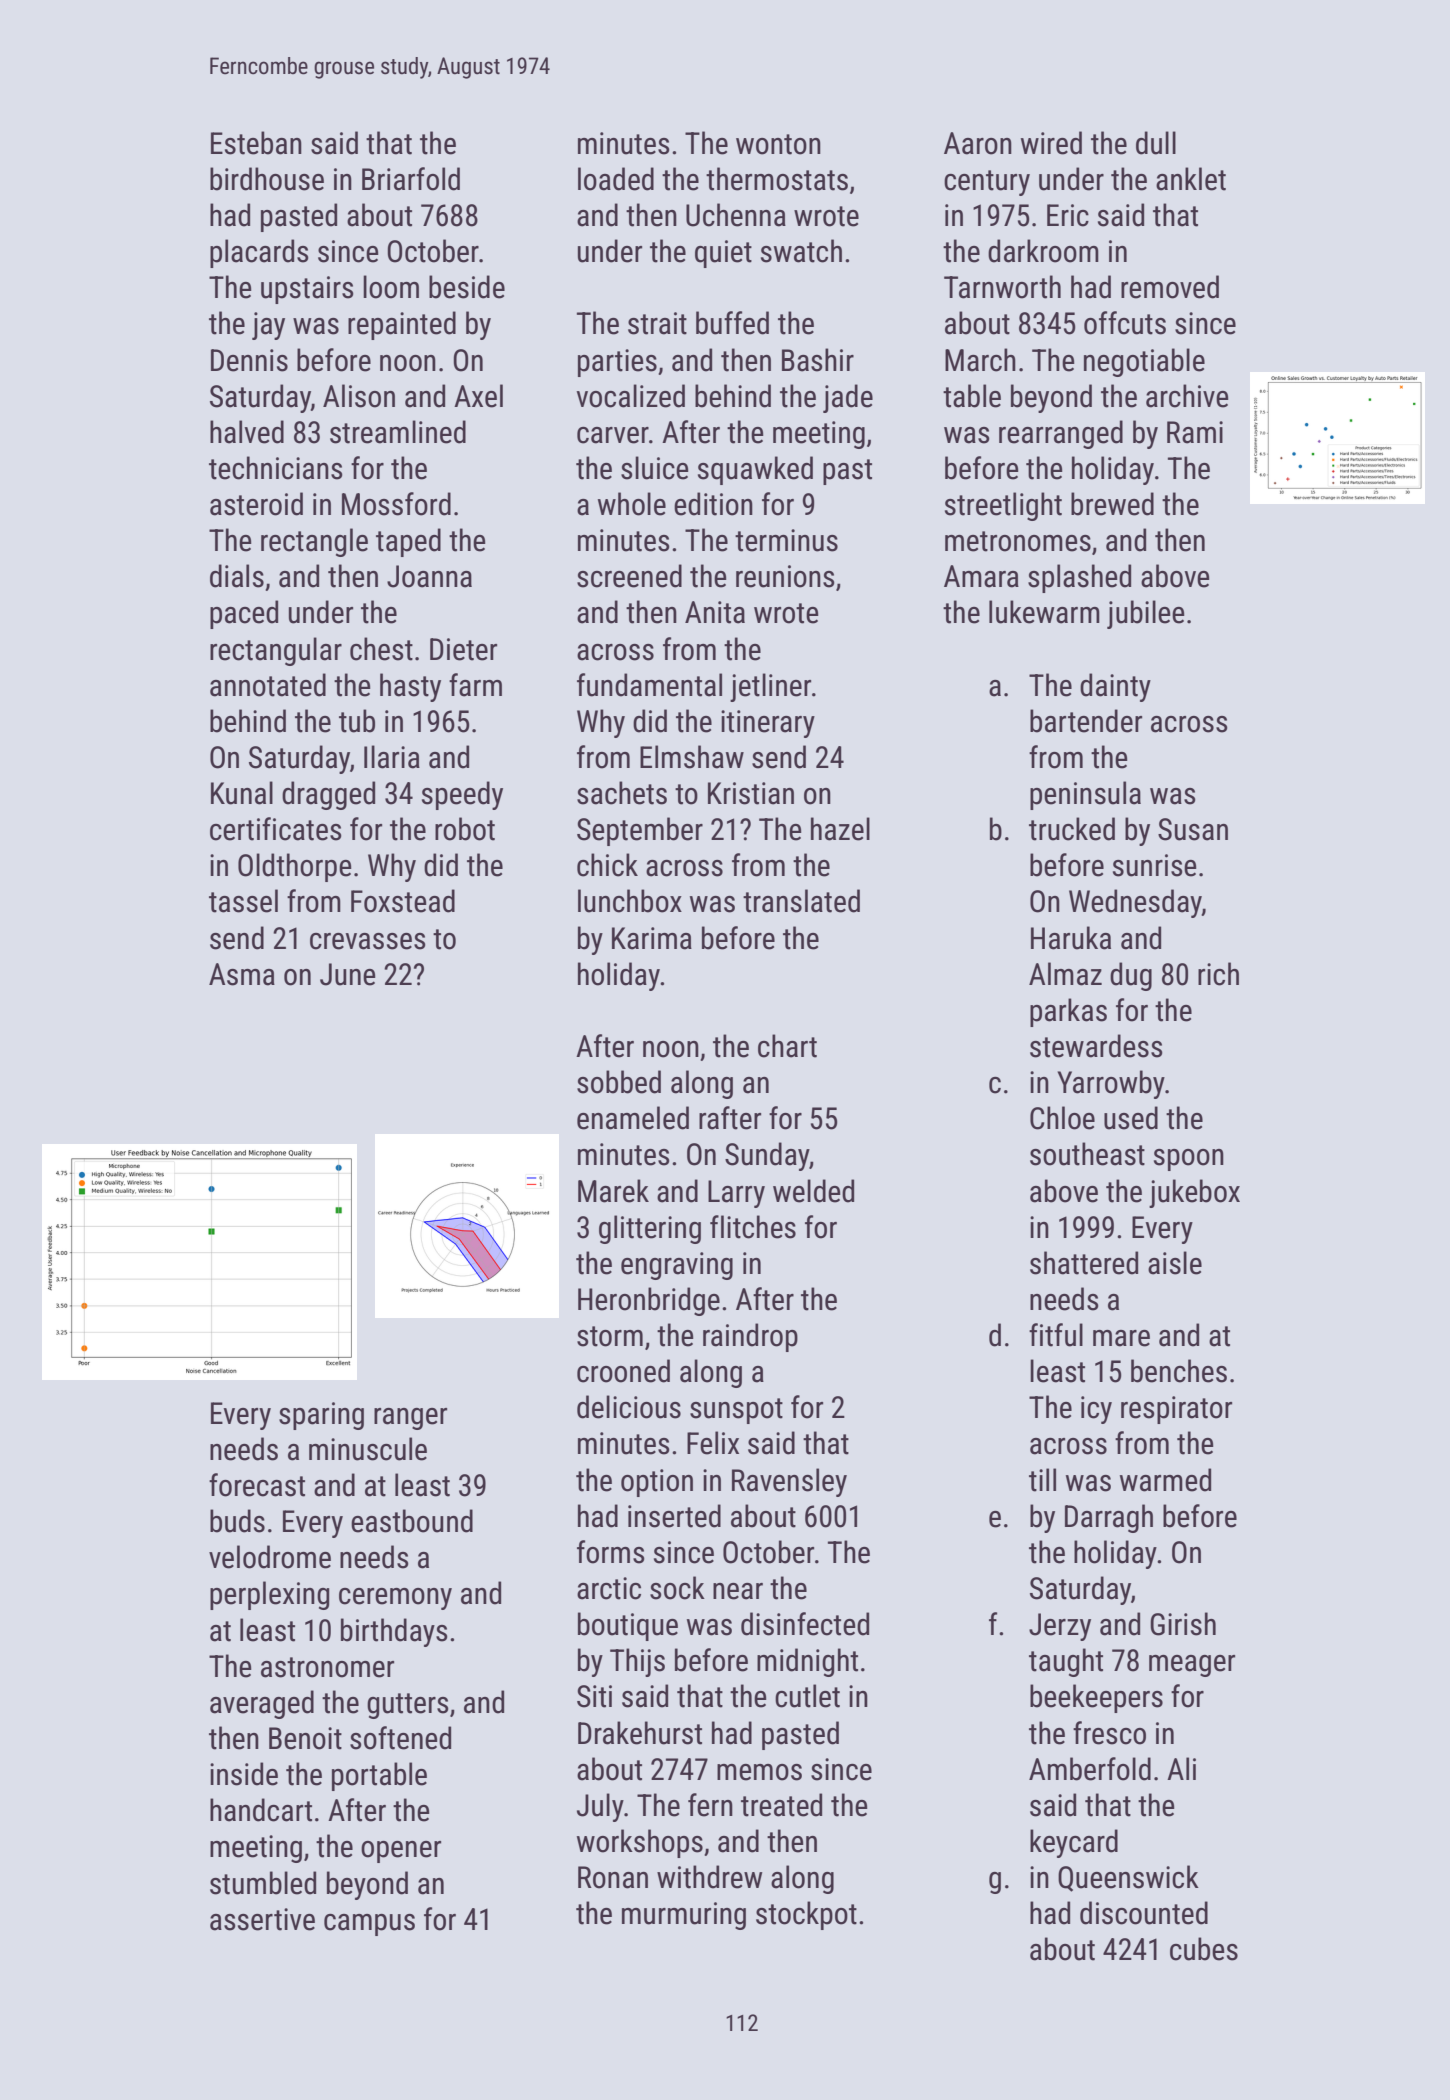  Describe the element at coordinates (1156, 143) in the screenshot. I see `dull` at that location.
